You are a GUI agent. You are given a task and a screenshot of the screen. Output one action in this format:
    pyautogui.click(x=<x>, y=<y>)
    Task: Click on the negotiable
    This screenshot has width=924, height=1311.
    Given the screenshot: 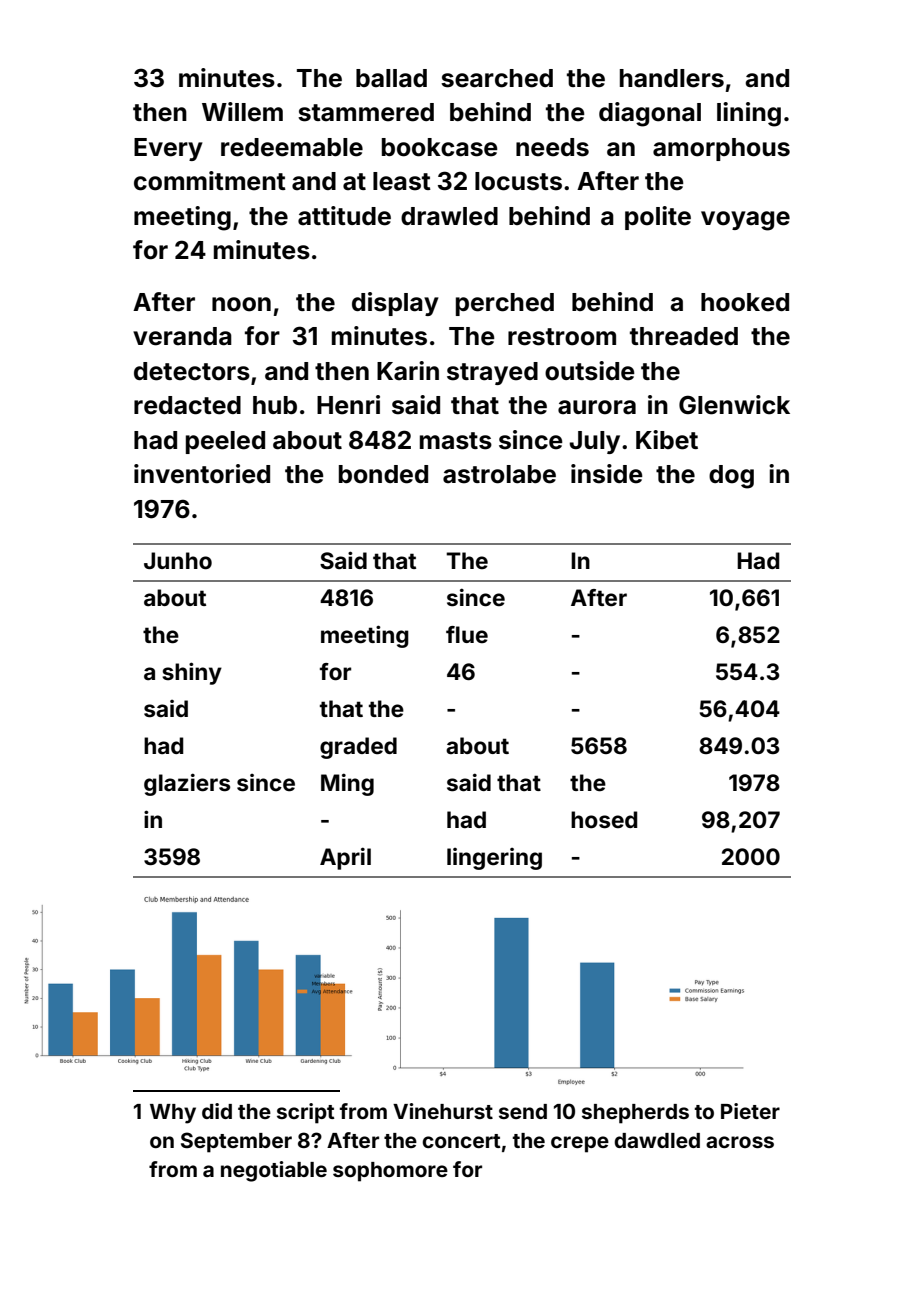 What is the action you would take?
    pyautogui.click(x=274, y=1171)
